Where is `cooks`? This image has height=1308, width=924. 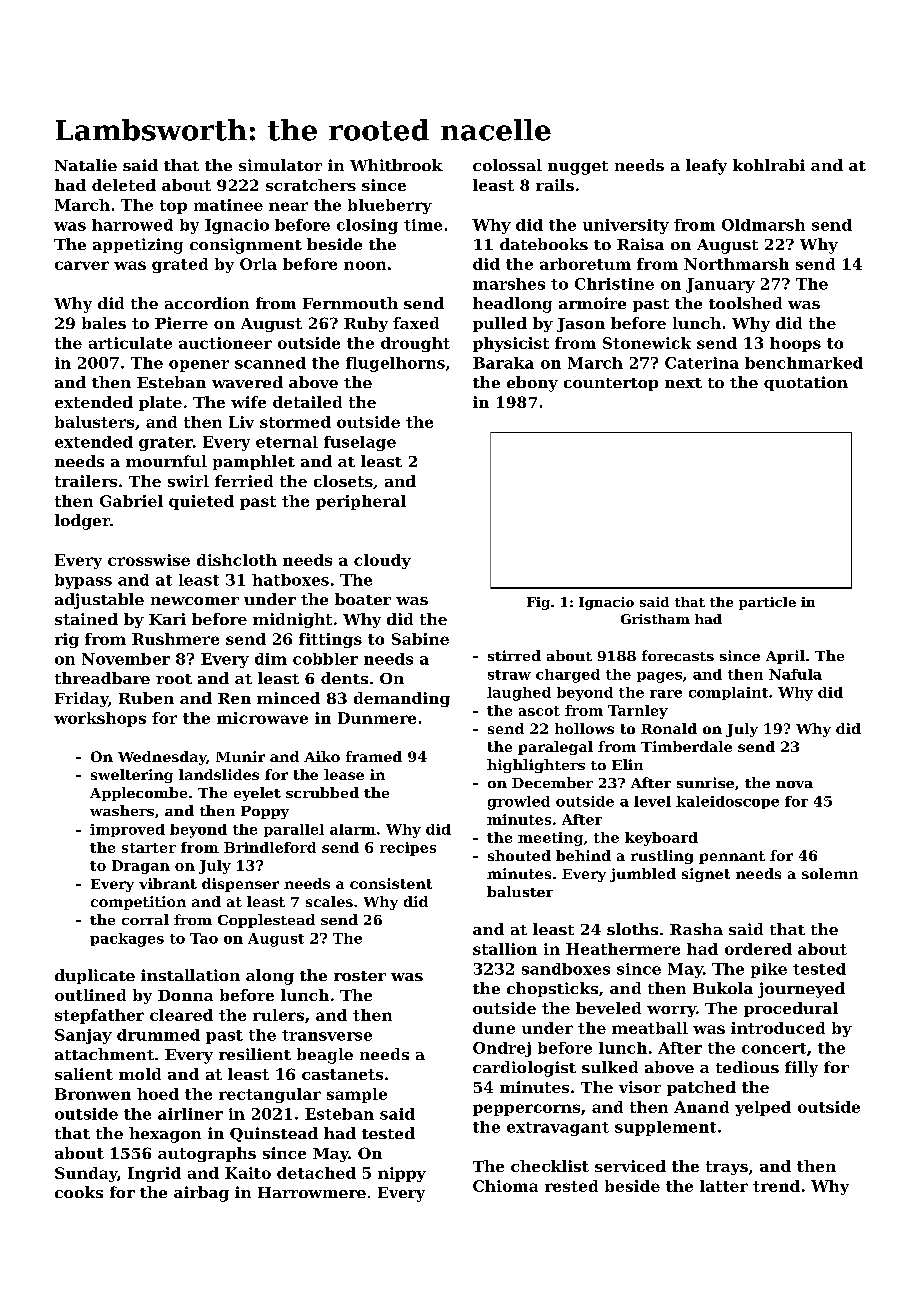 cooks is located at coordinates (79, 1192).
